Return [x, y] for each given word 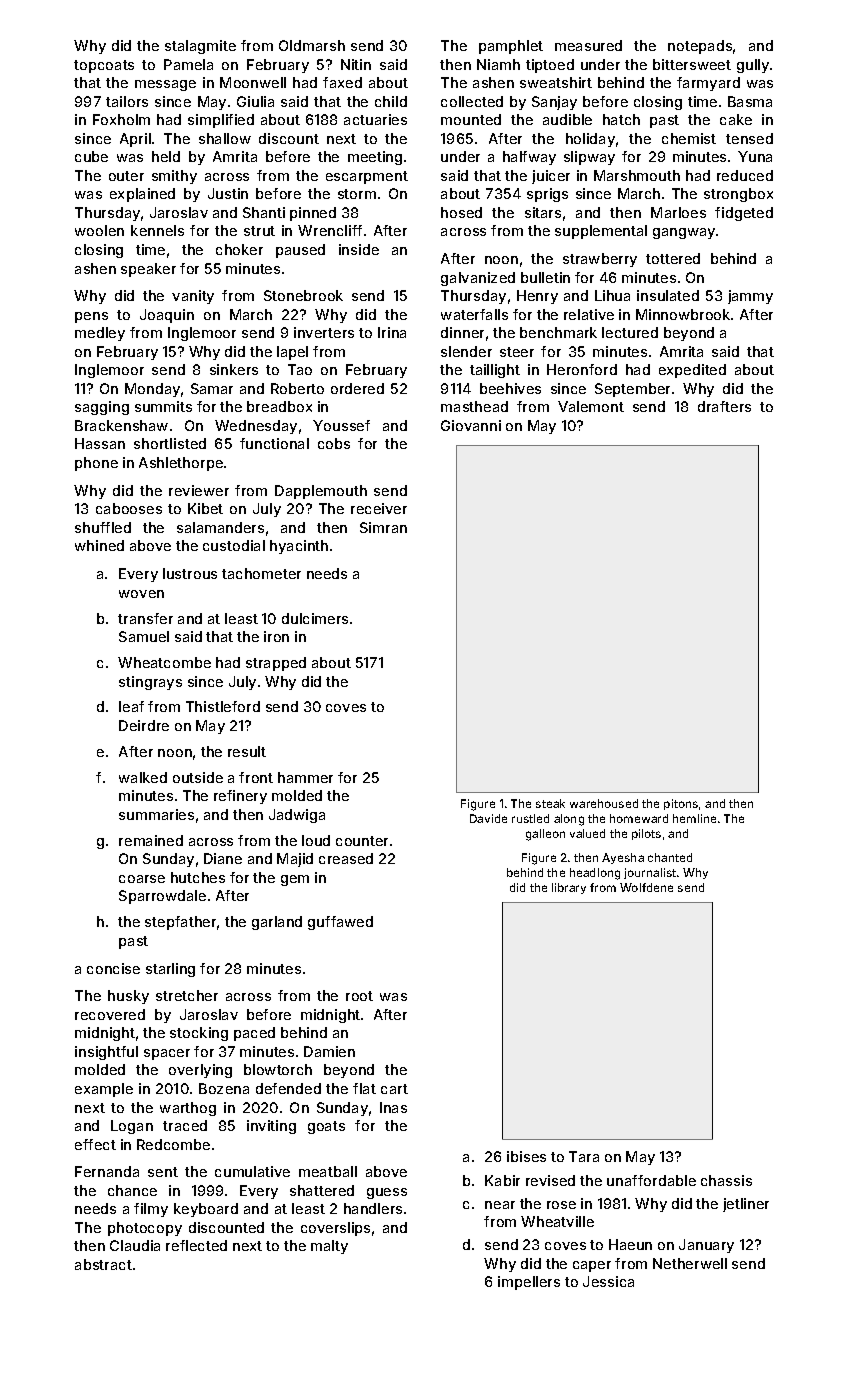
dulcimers [315, 618]
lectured [630, 332]
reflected [196, 1245]
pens [91, 317]
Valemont [591, 406]
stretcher [187, 995]
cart [394, 1089]
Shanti [264, 212]
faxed [342, 82]
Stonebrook [303, 295]
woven [141, 594]
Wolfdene [646, 887]
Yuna [755, 156]
